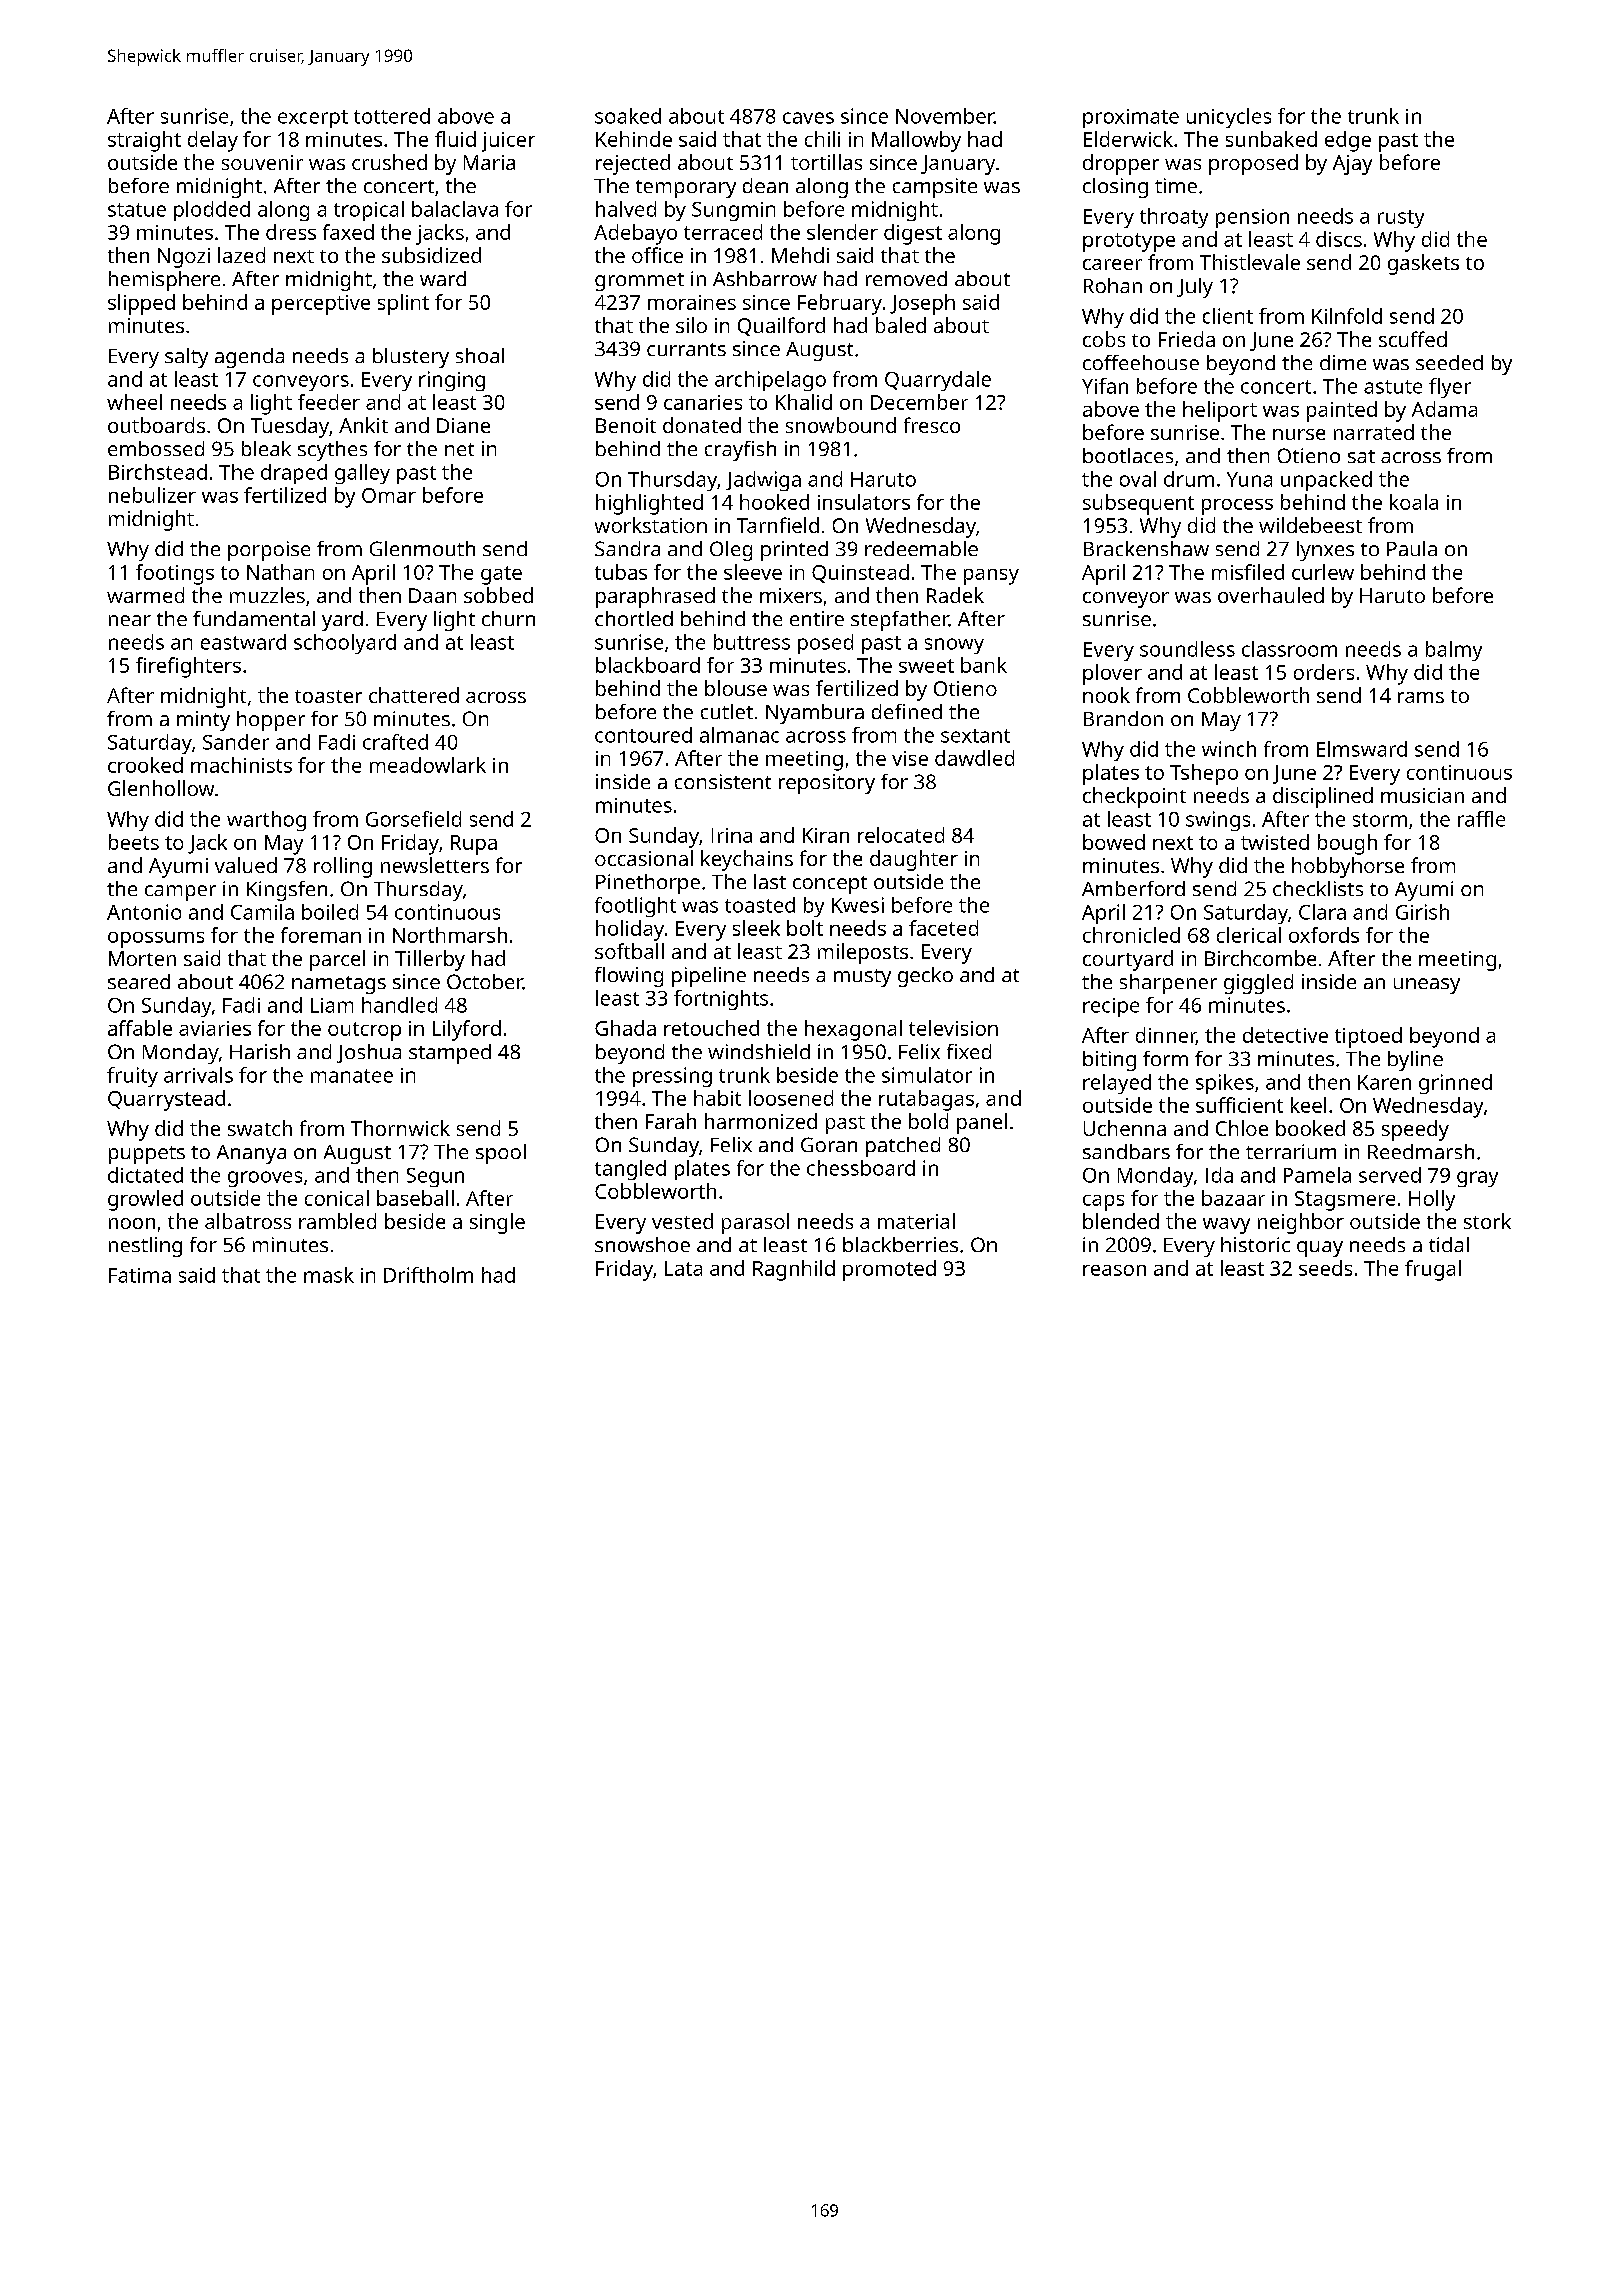  What do you see at coordinates (900, 621) in the image?
I see `stepfather` at bounding box center [900, 621].
